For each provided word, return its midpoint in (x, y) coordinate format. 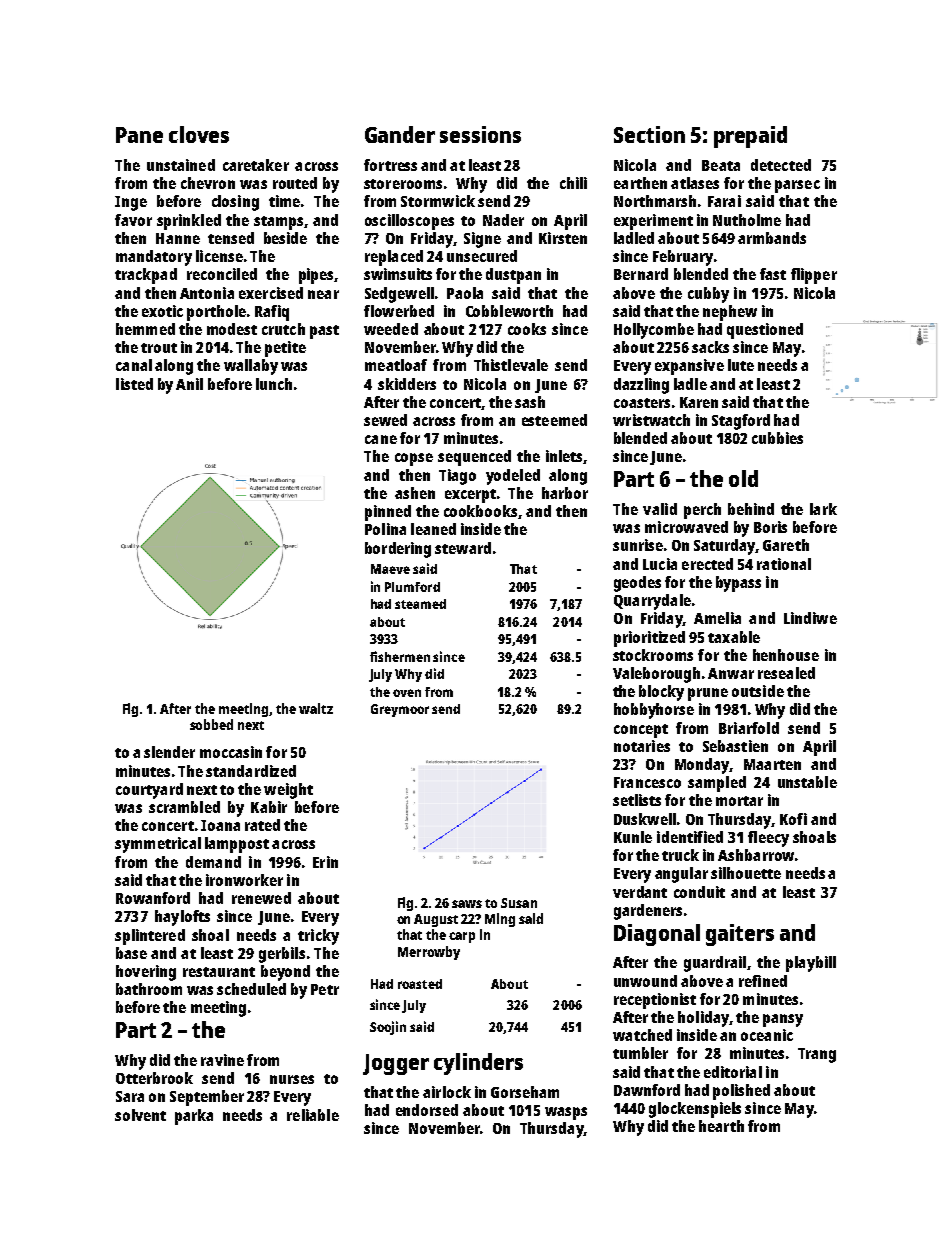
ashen (415, 493)
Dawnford (647, 1090)
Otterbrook (154, 1078)
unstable (807, 782)
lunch (274, 384)
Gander (400, 134)
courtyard (149, 791)
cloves (199, 134)
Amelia (717, 618)
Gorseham (525, 1092)
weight (288, 791)
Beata (721, 165)
